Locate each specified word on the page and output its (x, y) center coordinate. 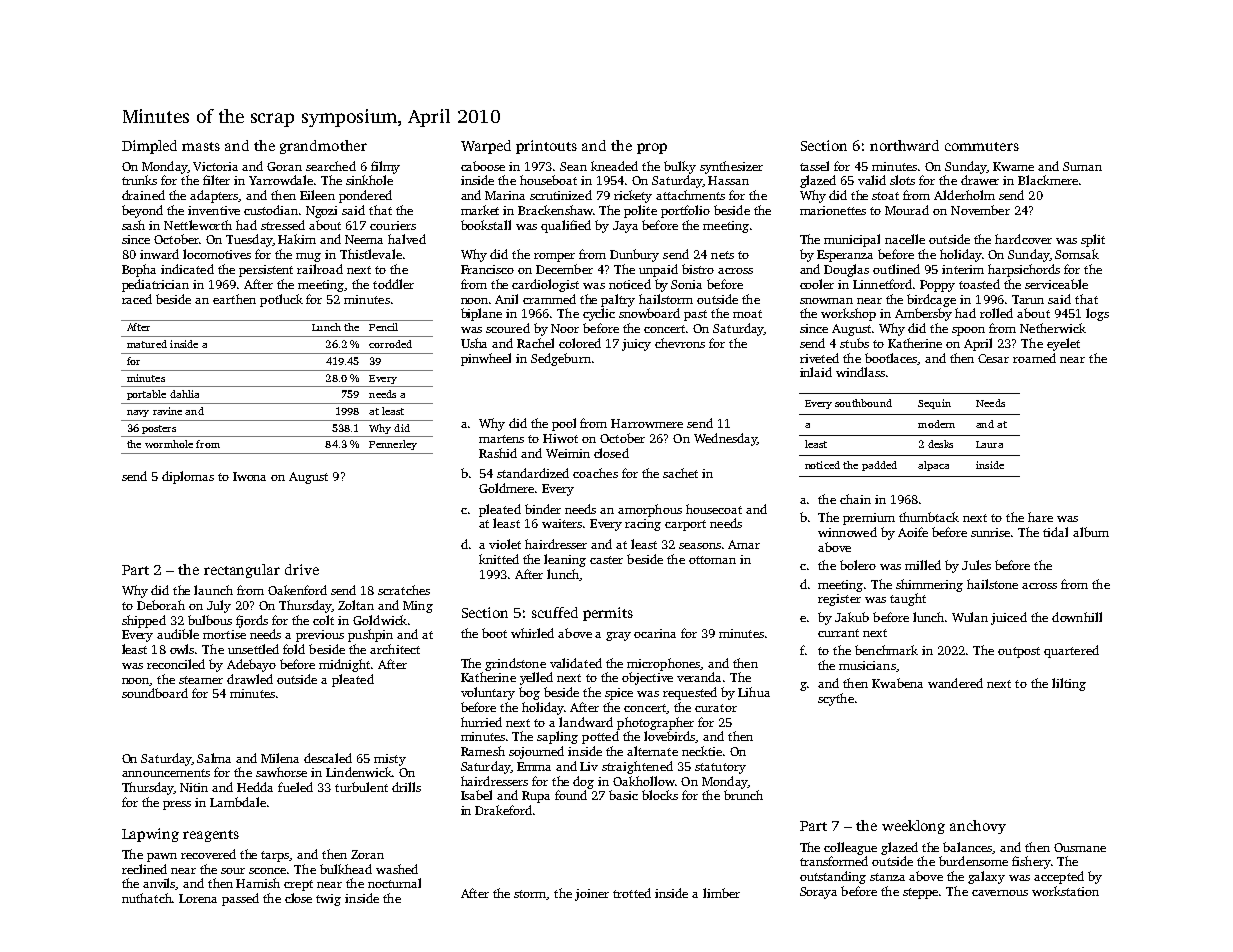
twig (328, 900)
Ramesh (483, 751)
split (1093, 240)
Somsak (1077, 254)
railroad (320, 269)
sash (133, 225)
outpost (1019, 652)
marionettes (833, 210)
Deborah (161, 605)
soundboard (155, 693)
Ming (418, 607)
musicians (867, 665)
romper (554, 257)
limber (721, 893)
